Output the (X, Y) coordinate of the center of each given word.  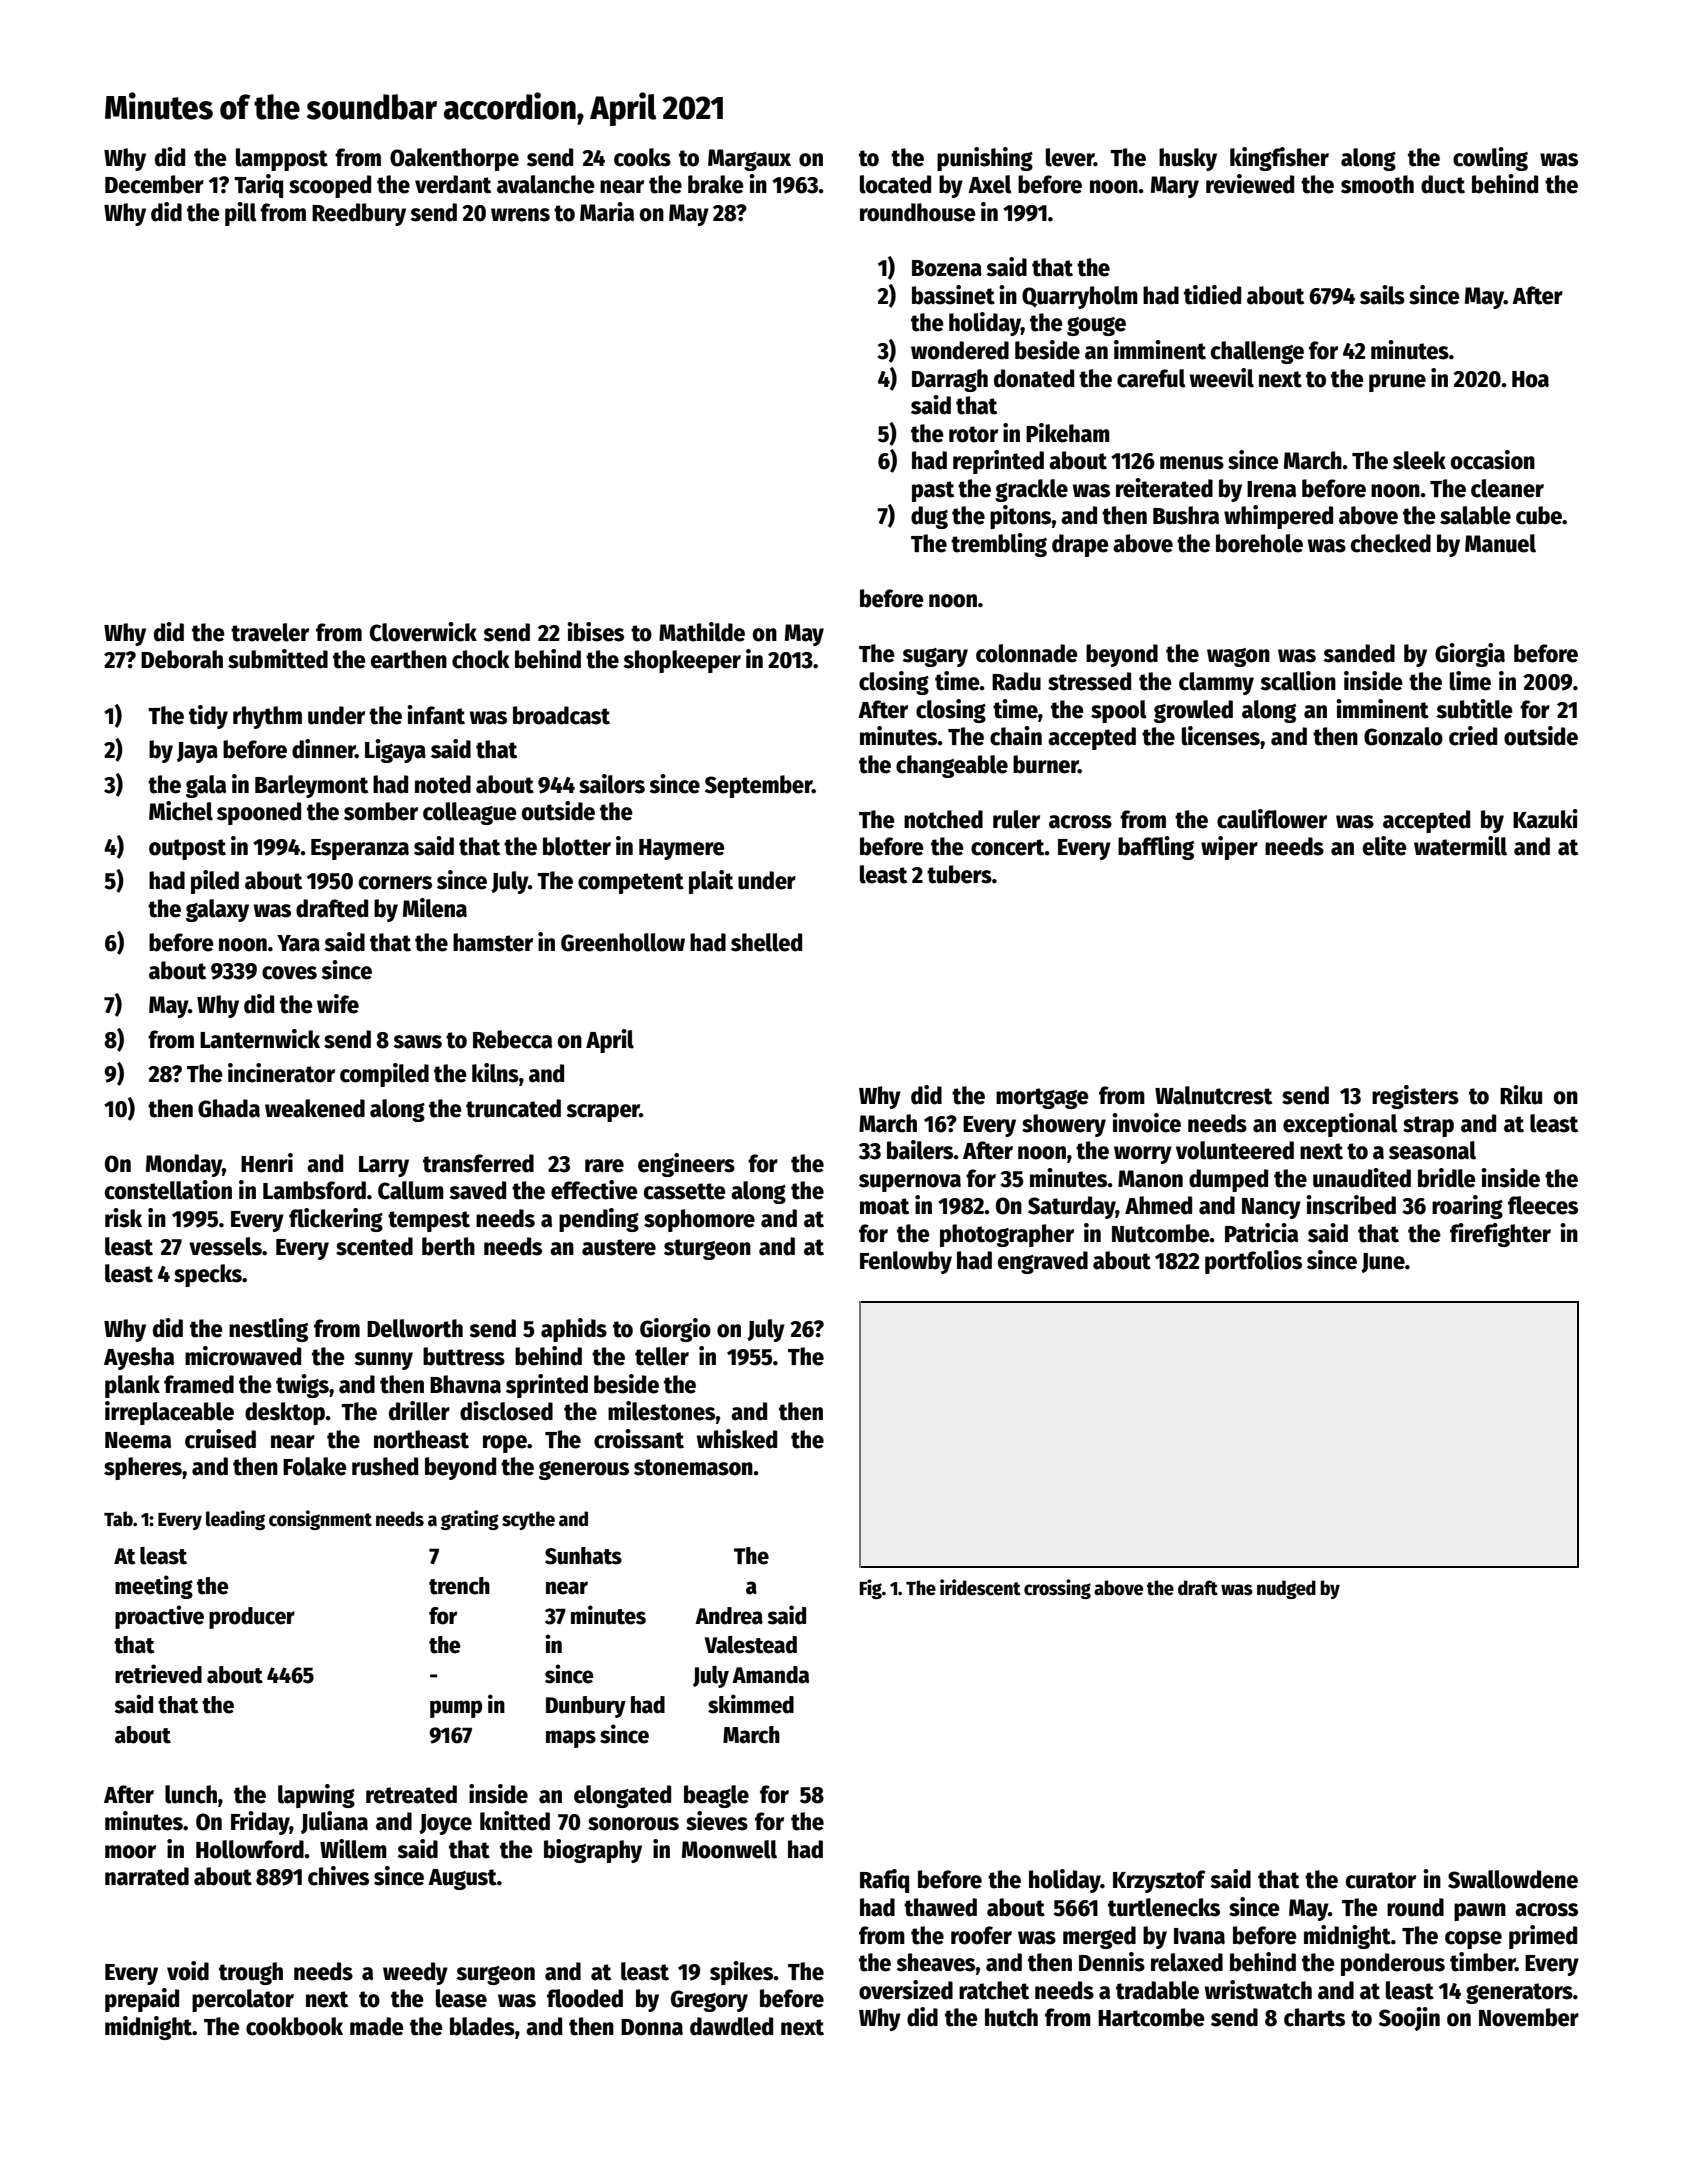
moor (130, 1852)
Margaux (749, 160)
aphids (574, 1330)
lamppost (282, 159)
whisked (737, 1439)
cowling (1490, 159)
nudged (1286, 1589)
